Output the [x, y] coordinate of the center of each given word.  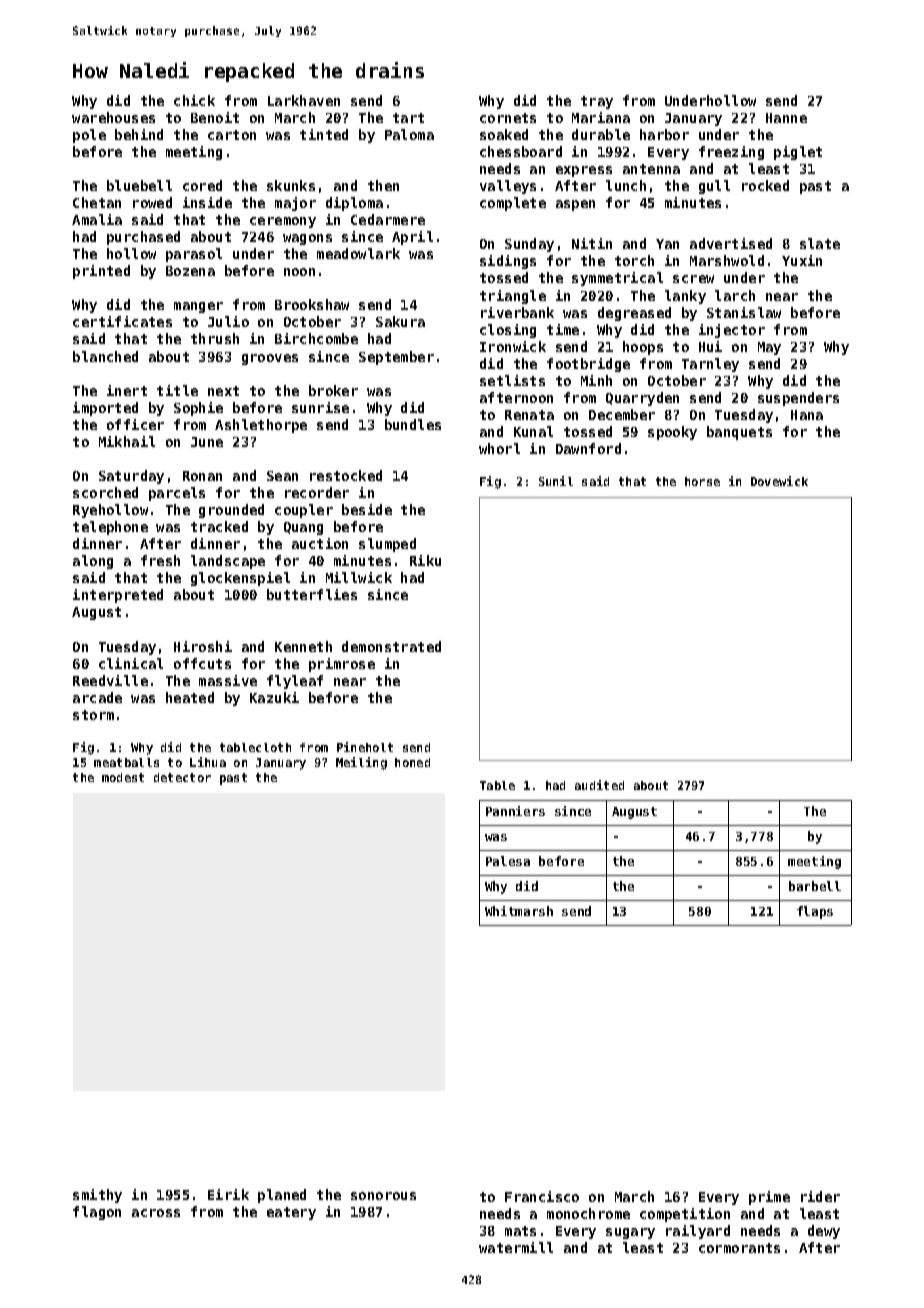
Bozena [190, 271]
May [769, 348]
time [563, 329]
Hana [807, 415]
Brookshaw [312, 304]
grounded [231, 511]
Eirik [228, 1194]
